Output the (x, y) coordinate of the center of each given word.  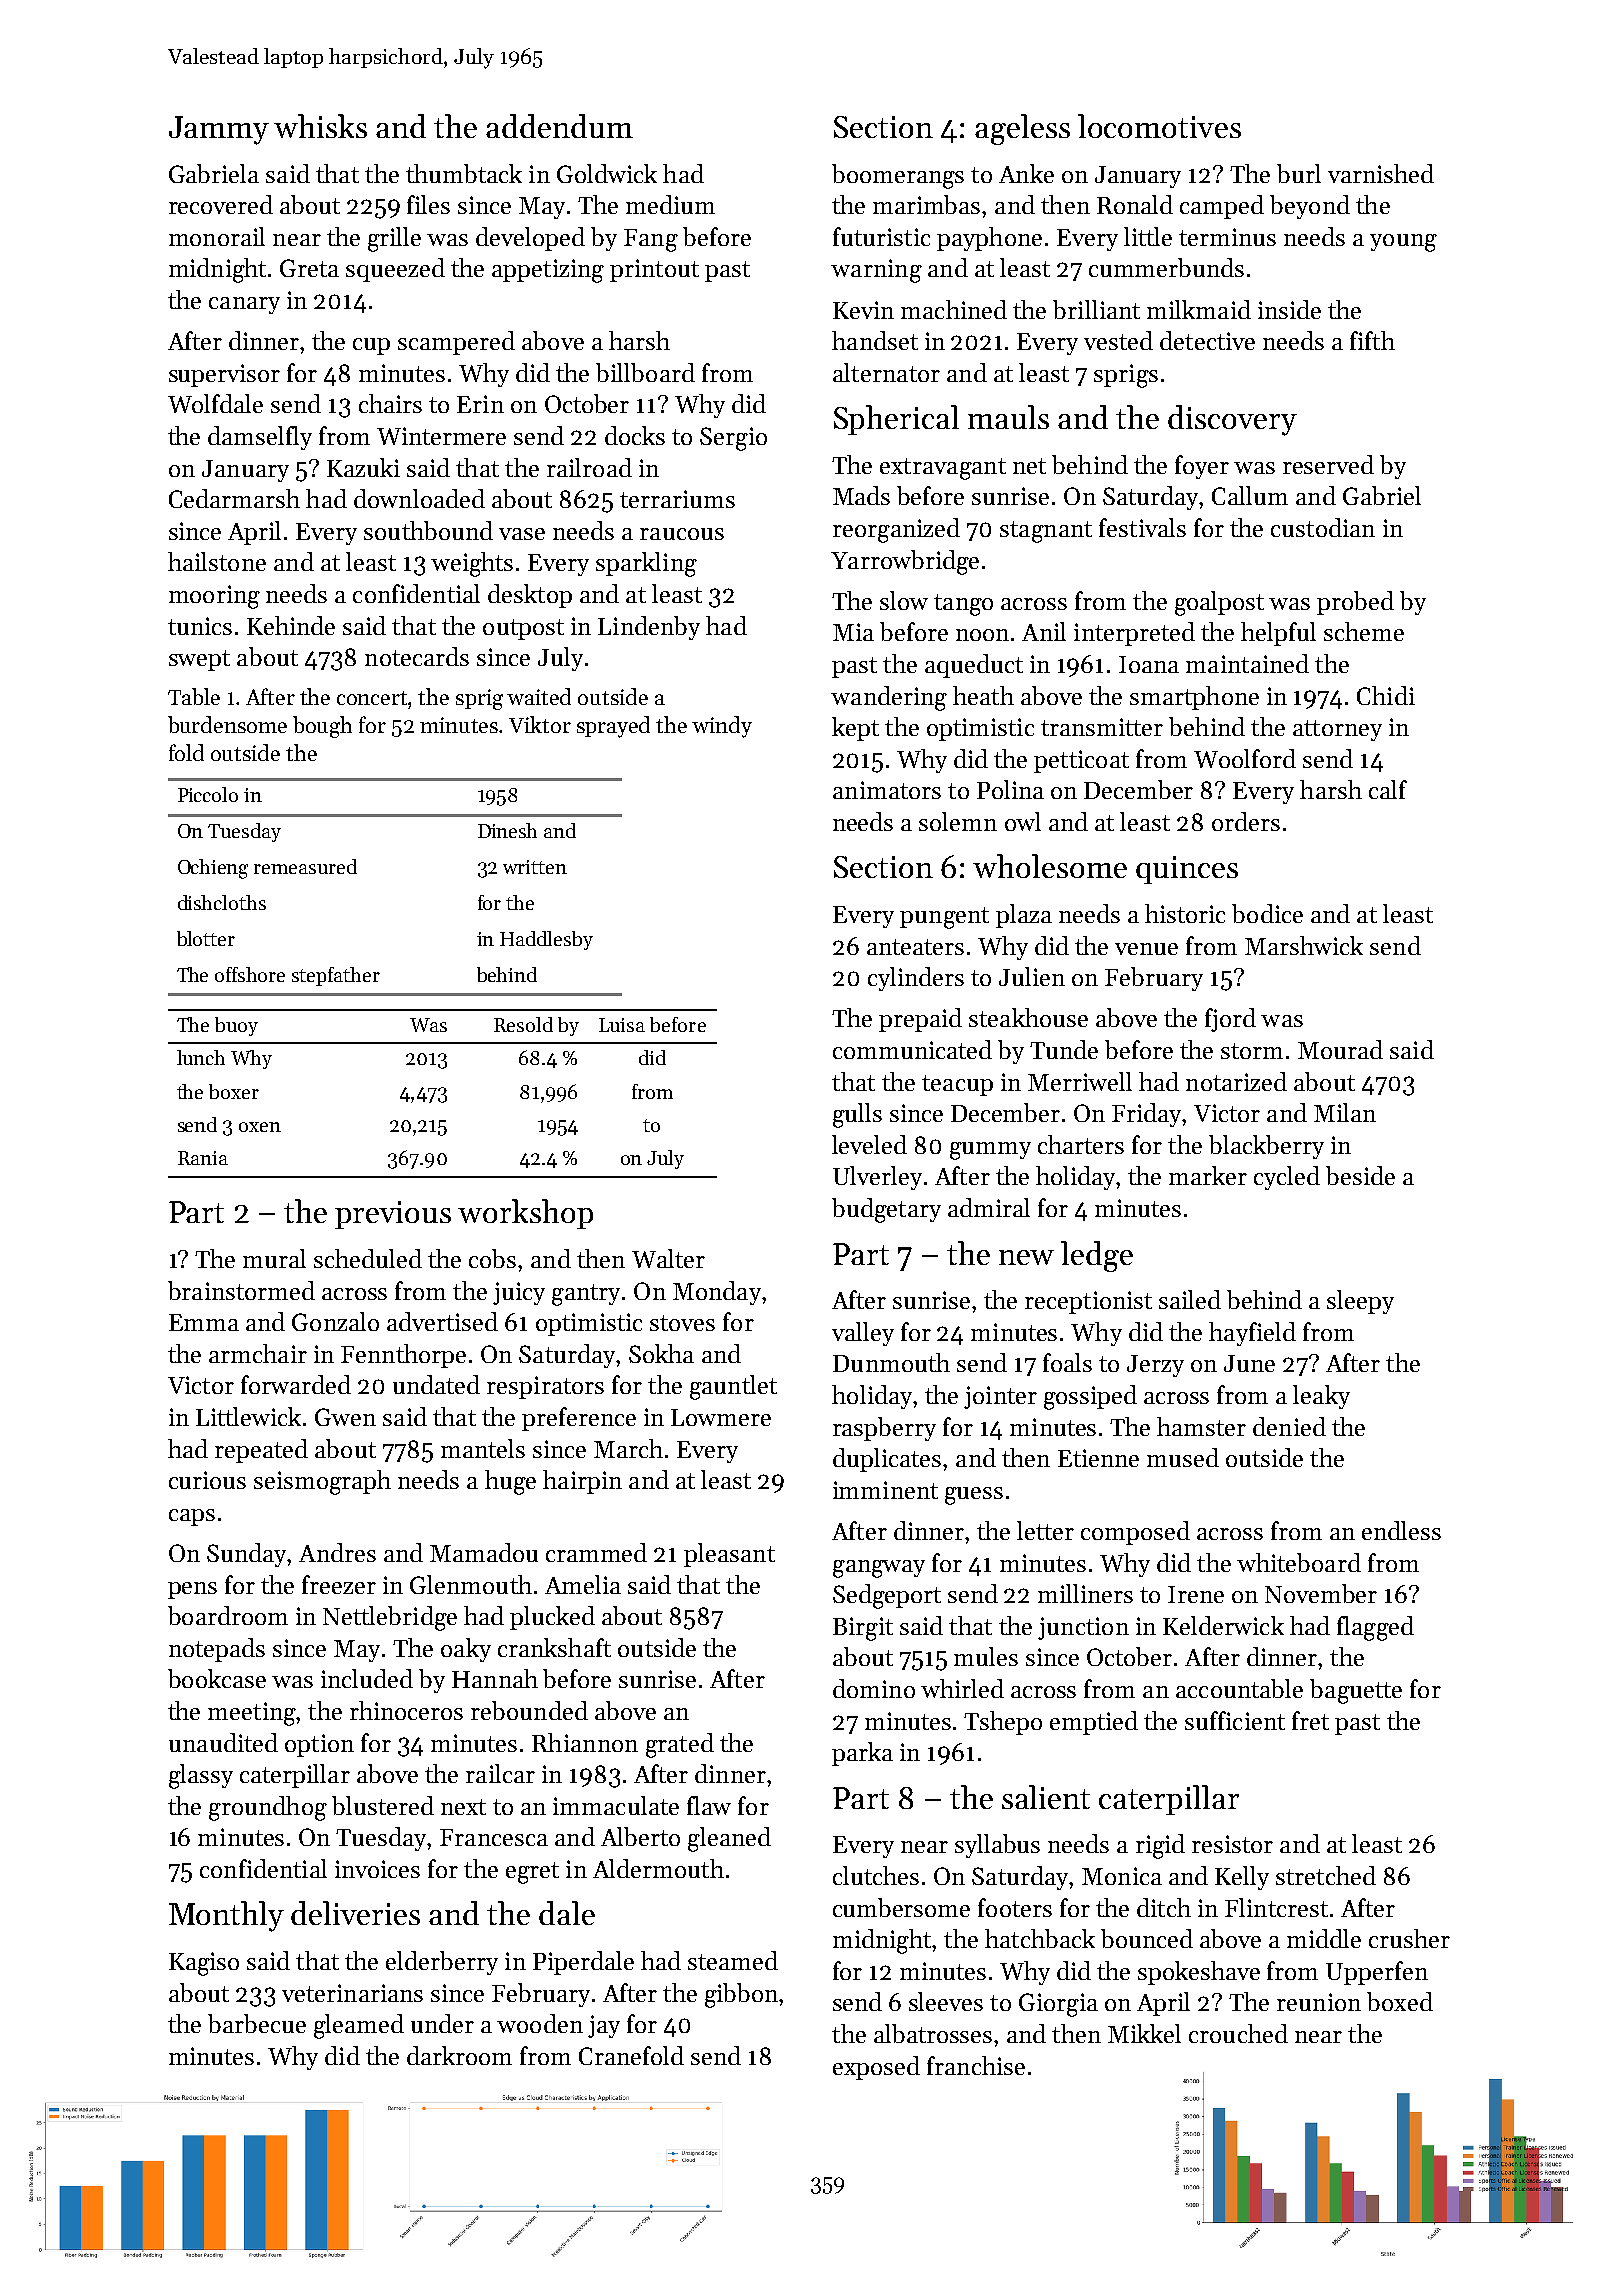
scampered (456, 343)
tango (963, 605)
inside (1289, 309)
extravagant (943, 469)
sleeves (946, 2001)
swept (199, 660)
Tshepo (1003, 1723)
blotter (206, 938)
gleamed (359, 2026)
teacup (957, 1085)
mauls (1008, 417)
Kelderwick (1223, 1625)
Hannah (495, 1678)
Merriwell (1080, 1081)
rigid (1160, 1846)
